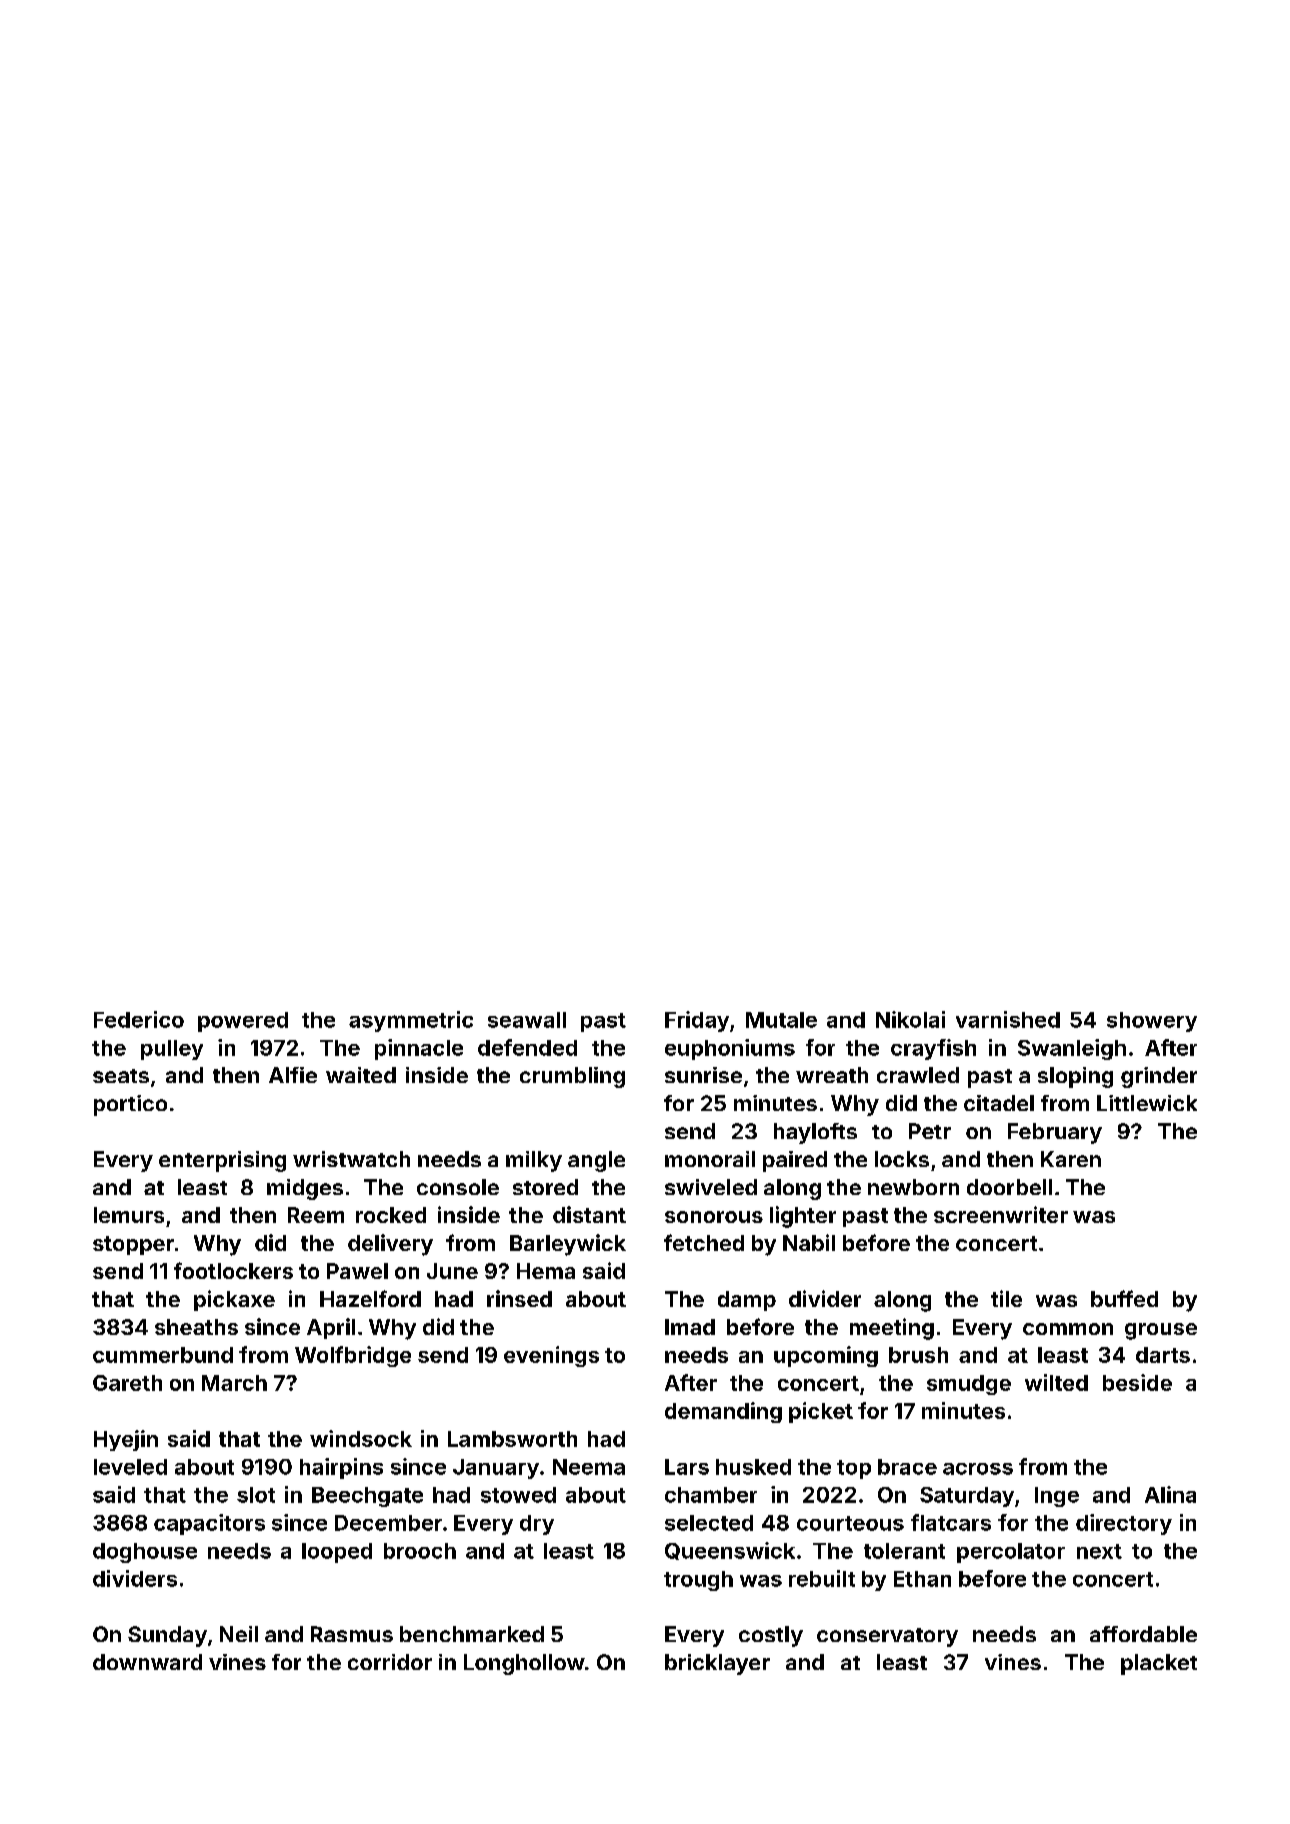  What do you see at coordinates (147, 1662) in the image?
I see `downward` at bounding box center [147, 1662].
